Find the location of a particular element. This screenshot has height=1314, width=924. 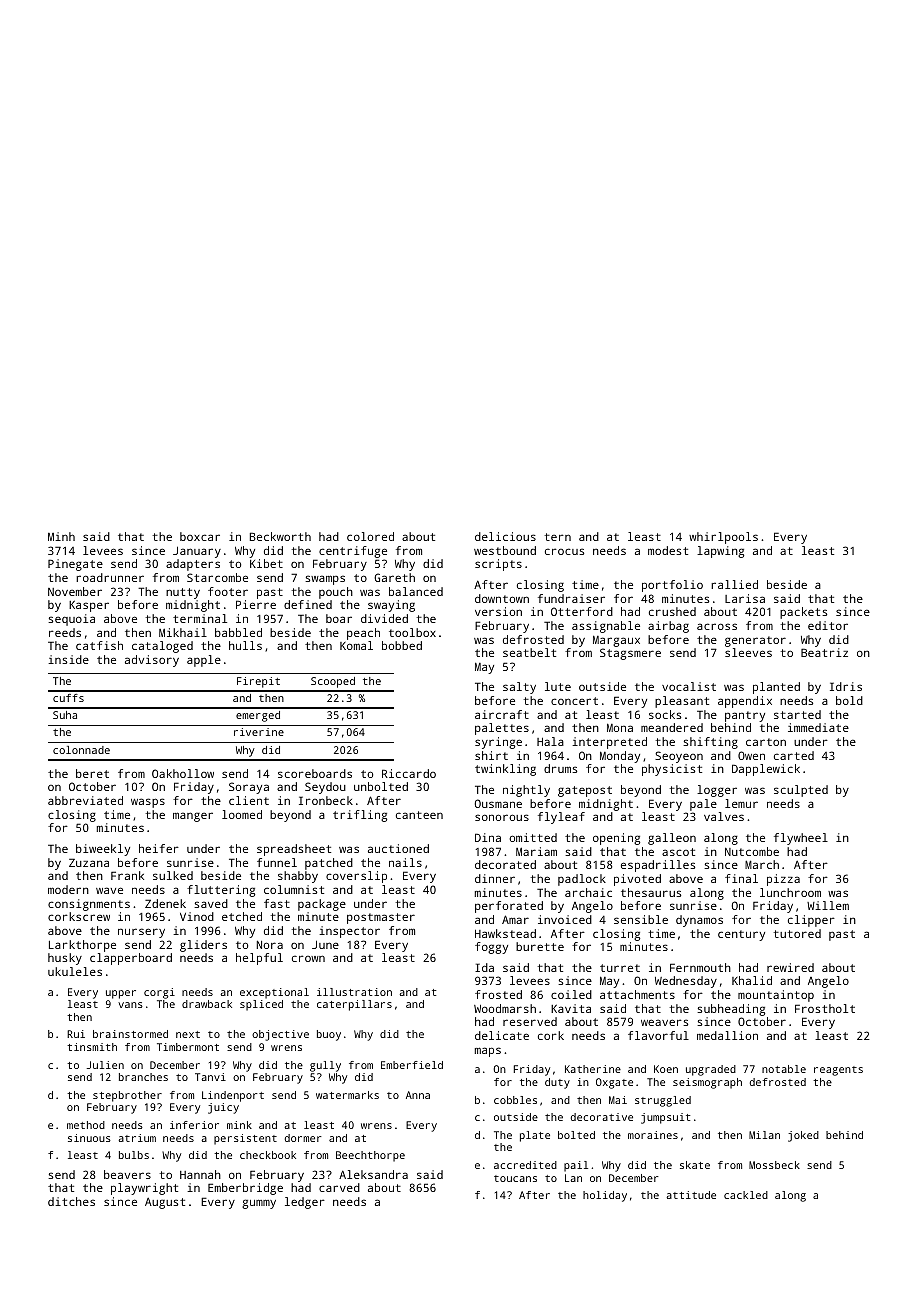

holiday is located at coordinates (605, 1196).
